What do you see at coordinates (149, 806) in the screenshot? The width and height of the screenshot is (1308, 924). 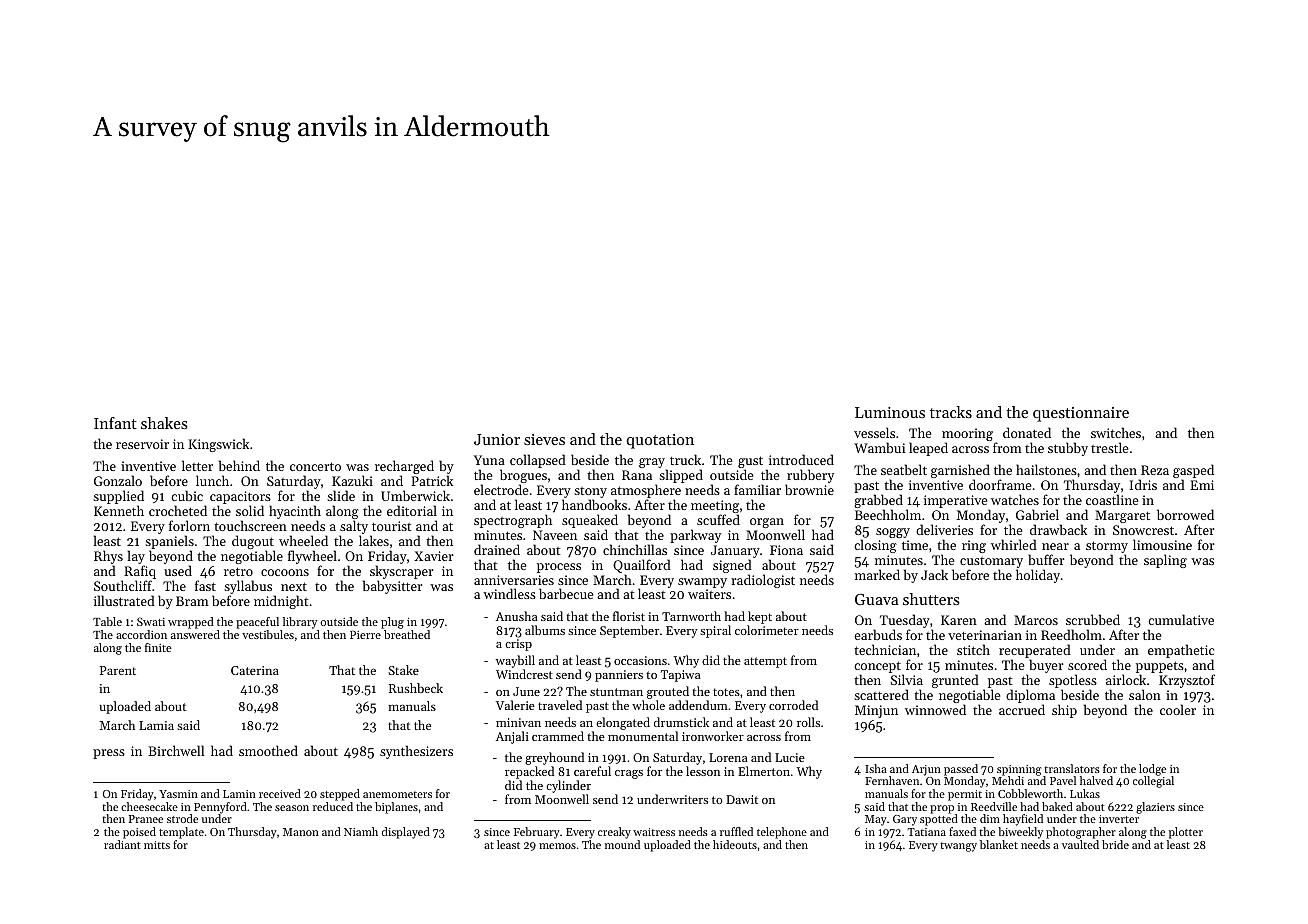 I see `cheesecake` at bounding box center [149, 806].
